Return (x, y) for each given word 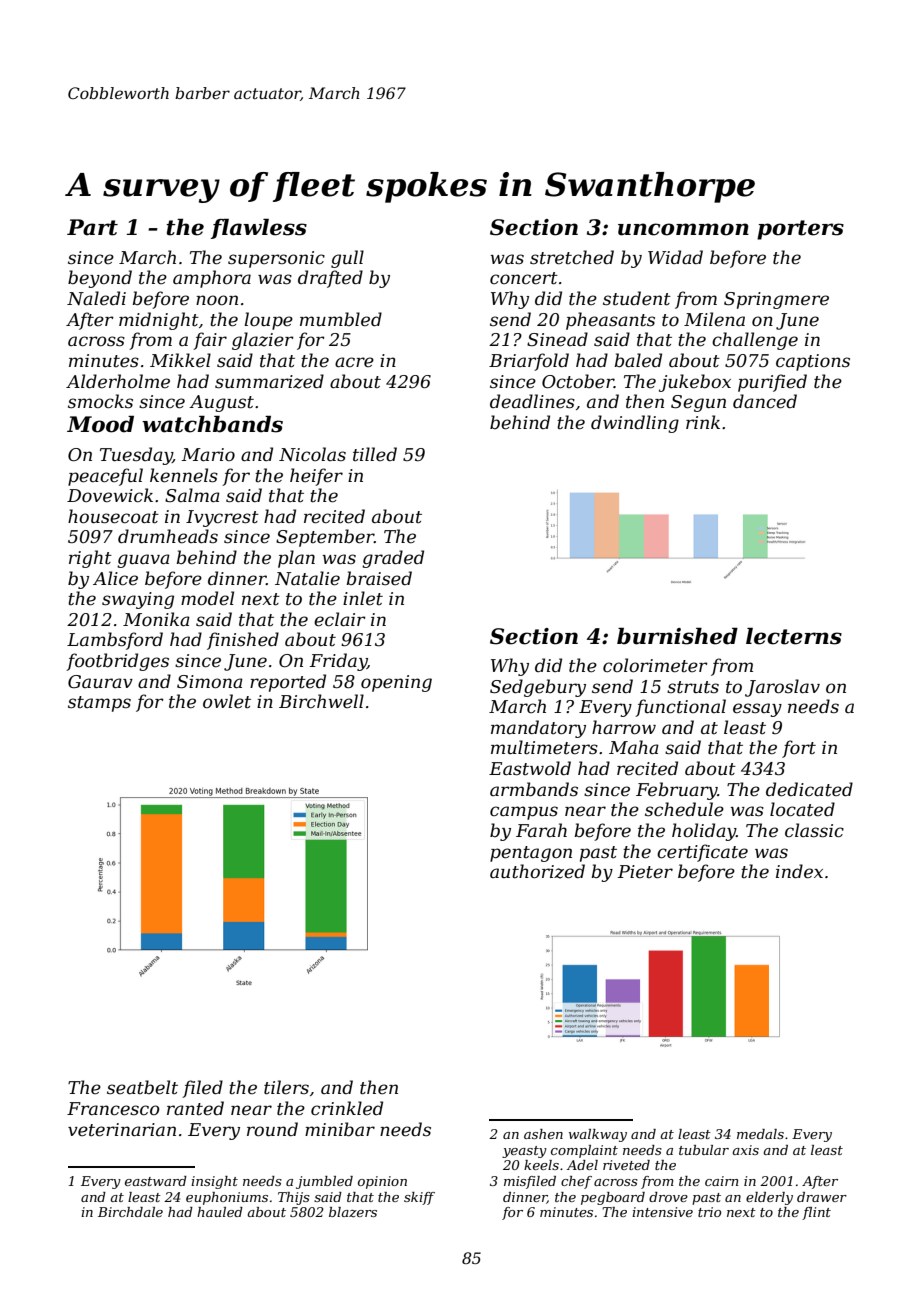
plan (296, 559)
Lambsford (115, 641)
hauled (220, 1212)
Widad (675, 257)
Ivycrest (222, 518)
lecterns (794, 636)
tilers (286, 1087)
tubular (704, 1150)
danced (765, 401)
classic (814, 830)
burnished (677, 636)
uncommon (683, 229)
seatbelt (142, 1087)
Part (92, 227)
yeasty (524, 1152)
